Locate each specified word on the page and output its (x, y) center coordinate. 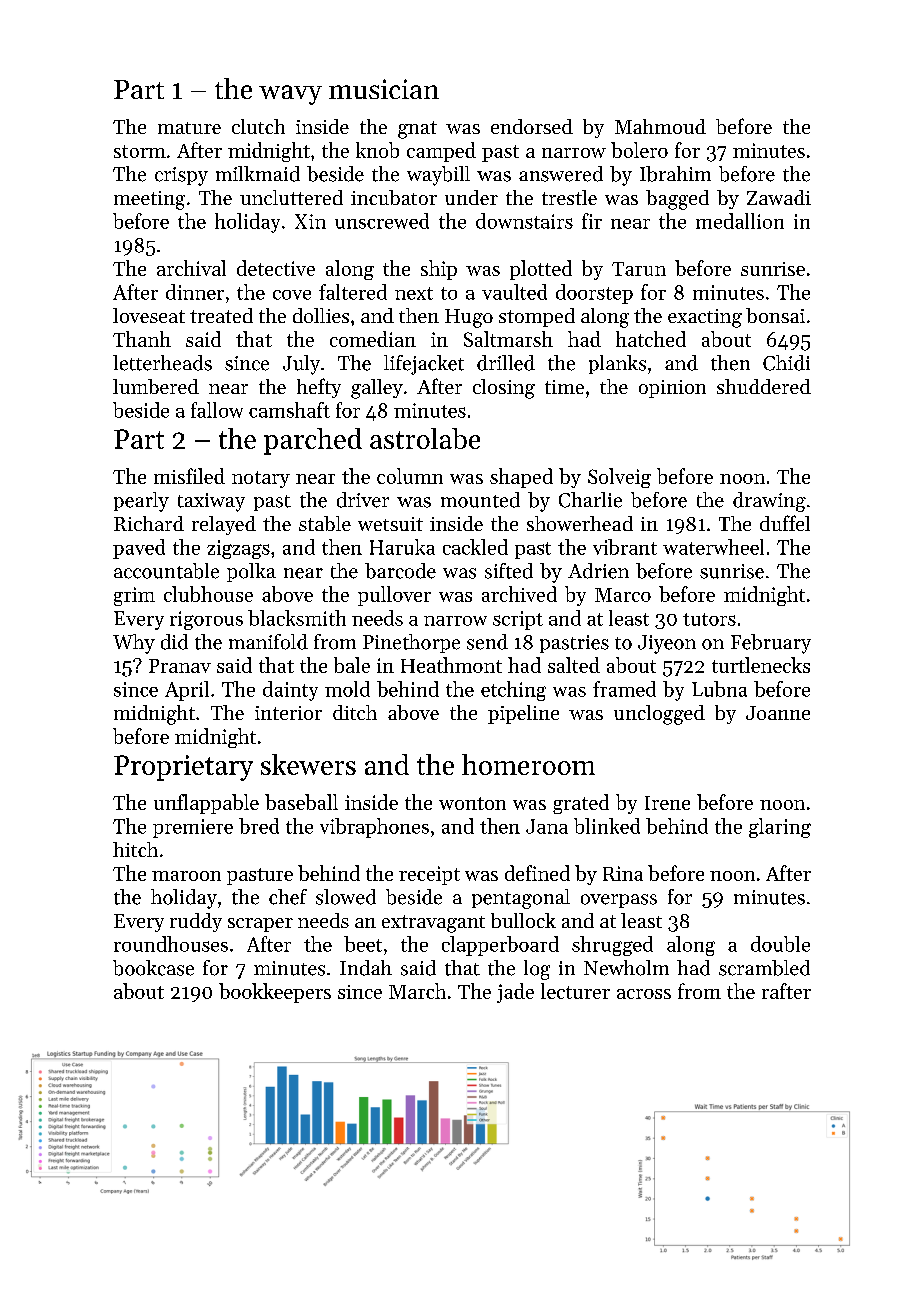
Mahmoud (660, 126)
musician (384, 89)
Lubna (719, 689)
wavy (290, 95)
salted (574, 665)
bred (259, 826)
